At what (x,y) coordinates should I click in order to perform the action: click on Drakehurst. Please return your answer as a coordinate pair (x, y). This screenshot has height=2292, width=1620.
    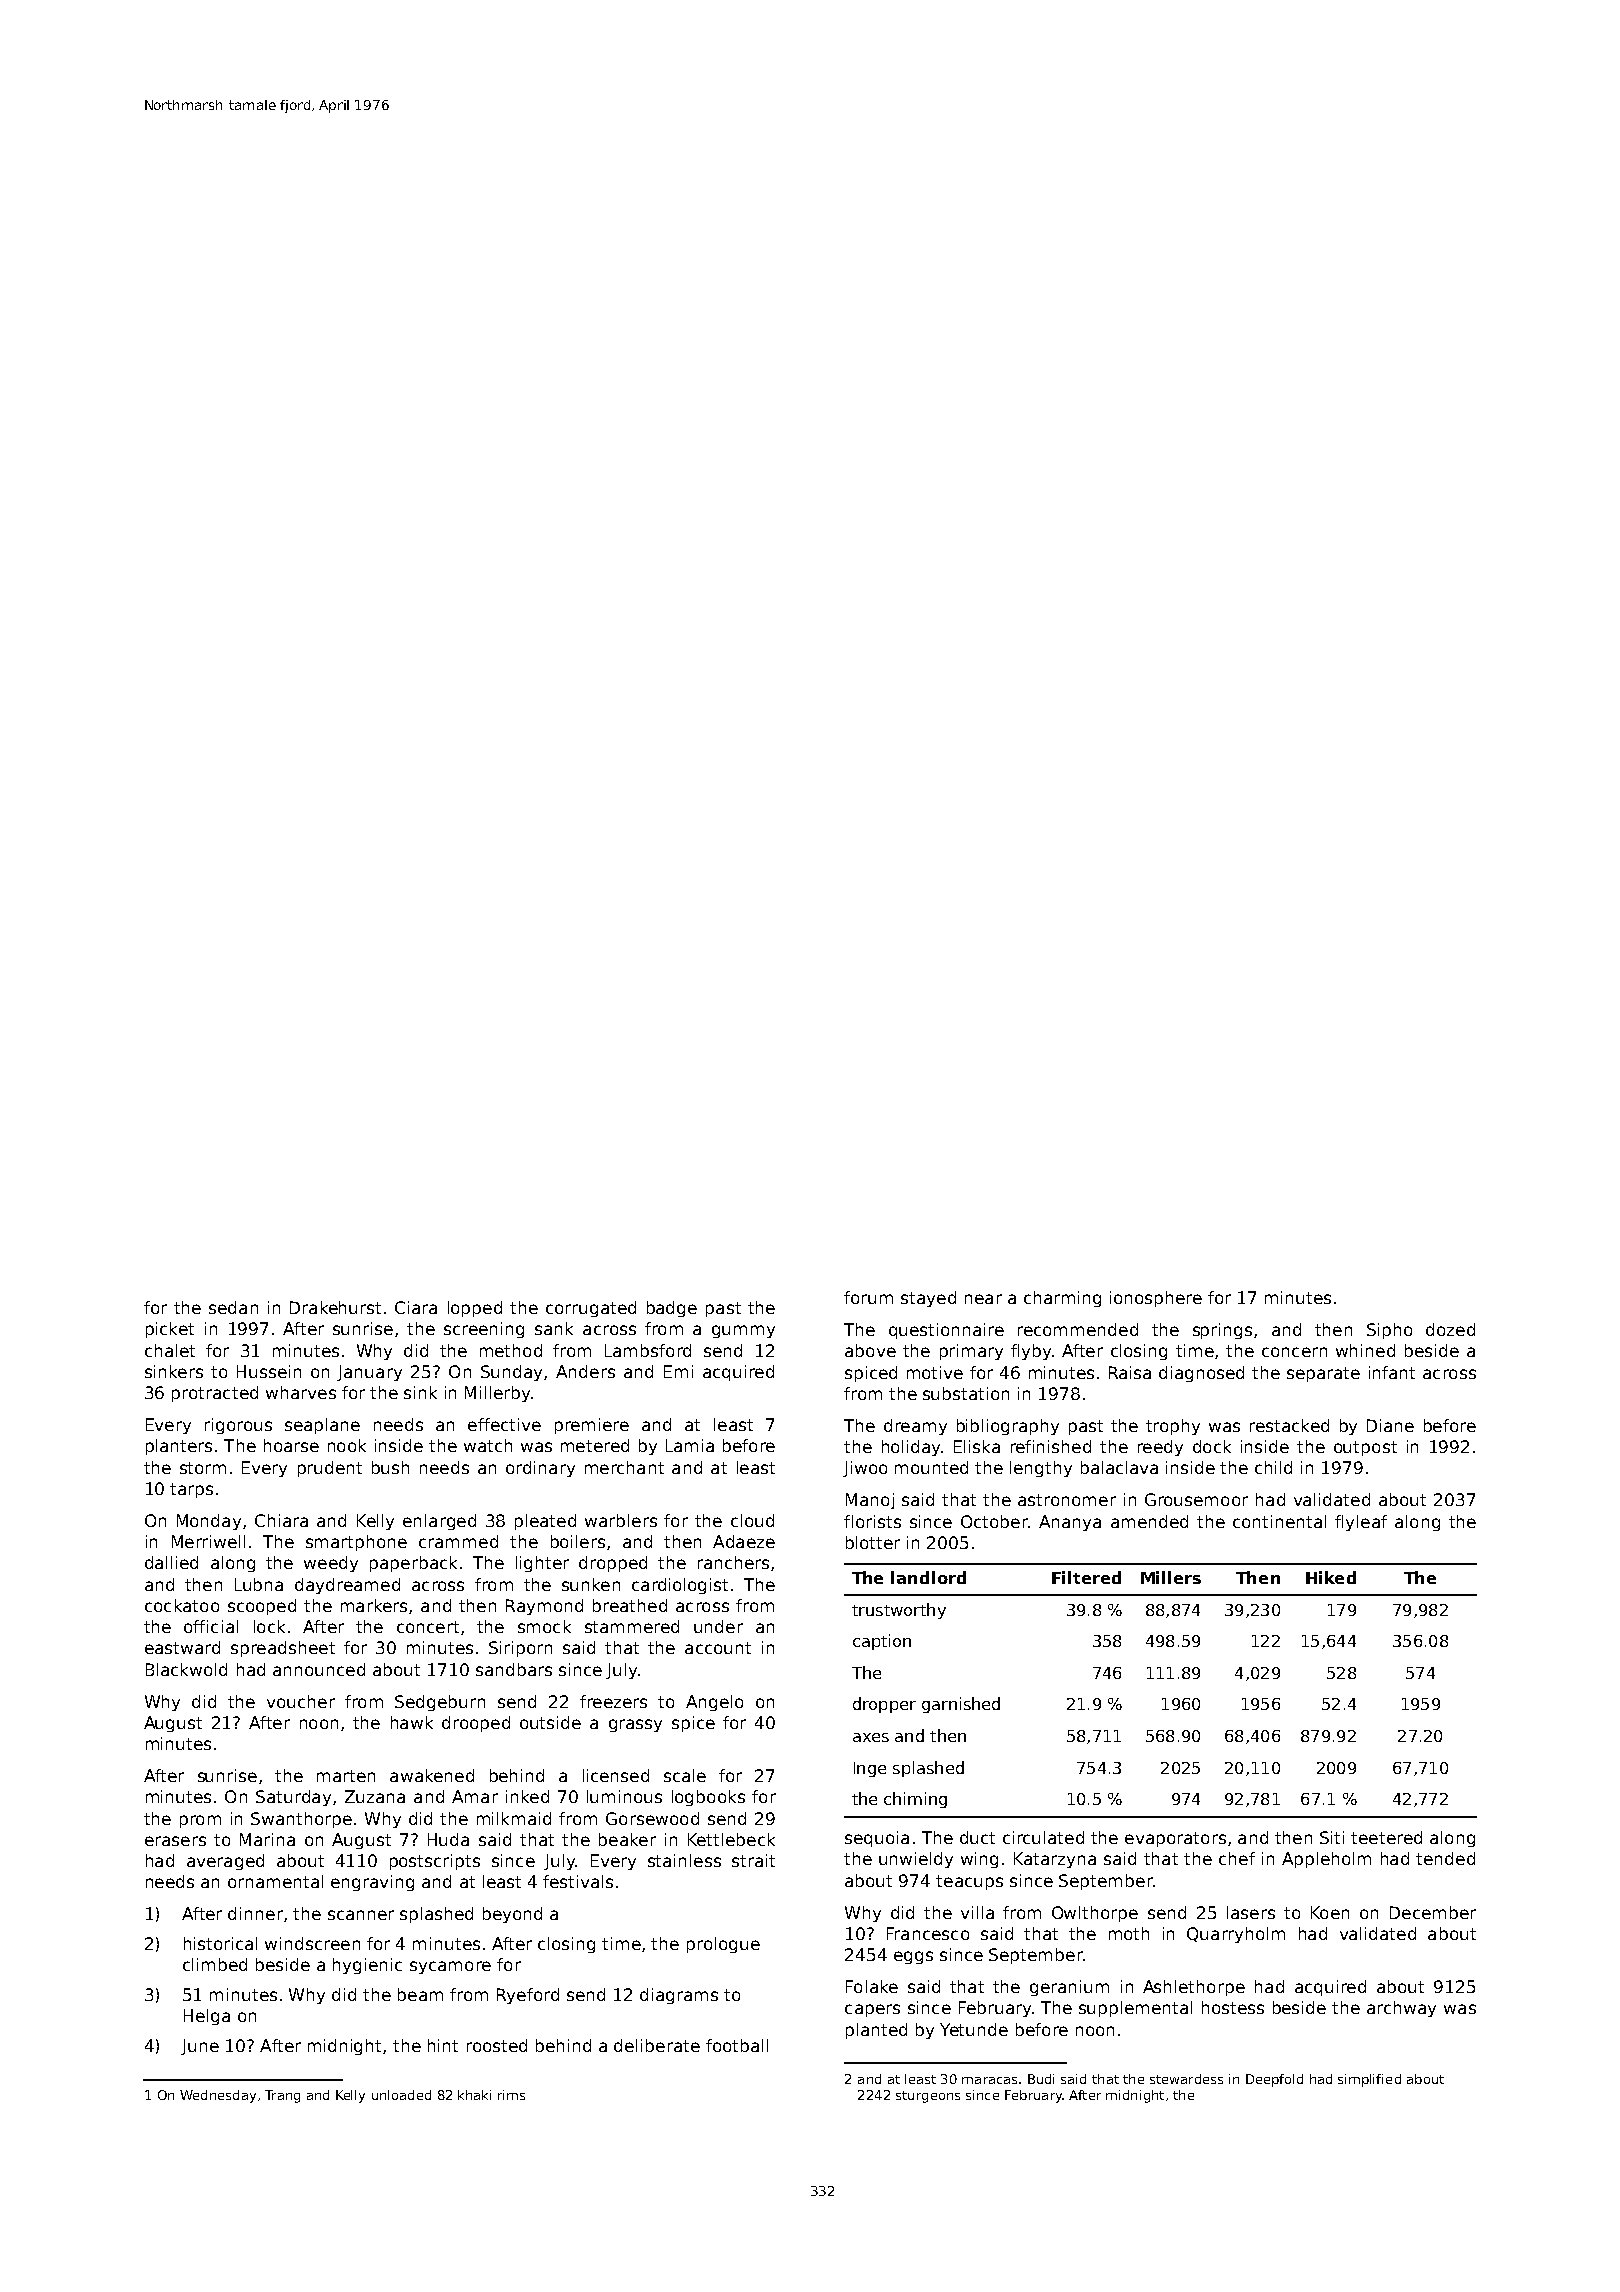
    Looking at the image, I should click on (335, 1307).
